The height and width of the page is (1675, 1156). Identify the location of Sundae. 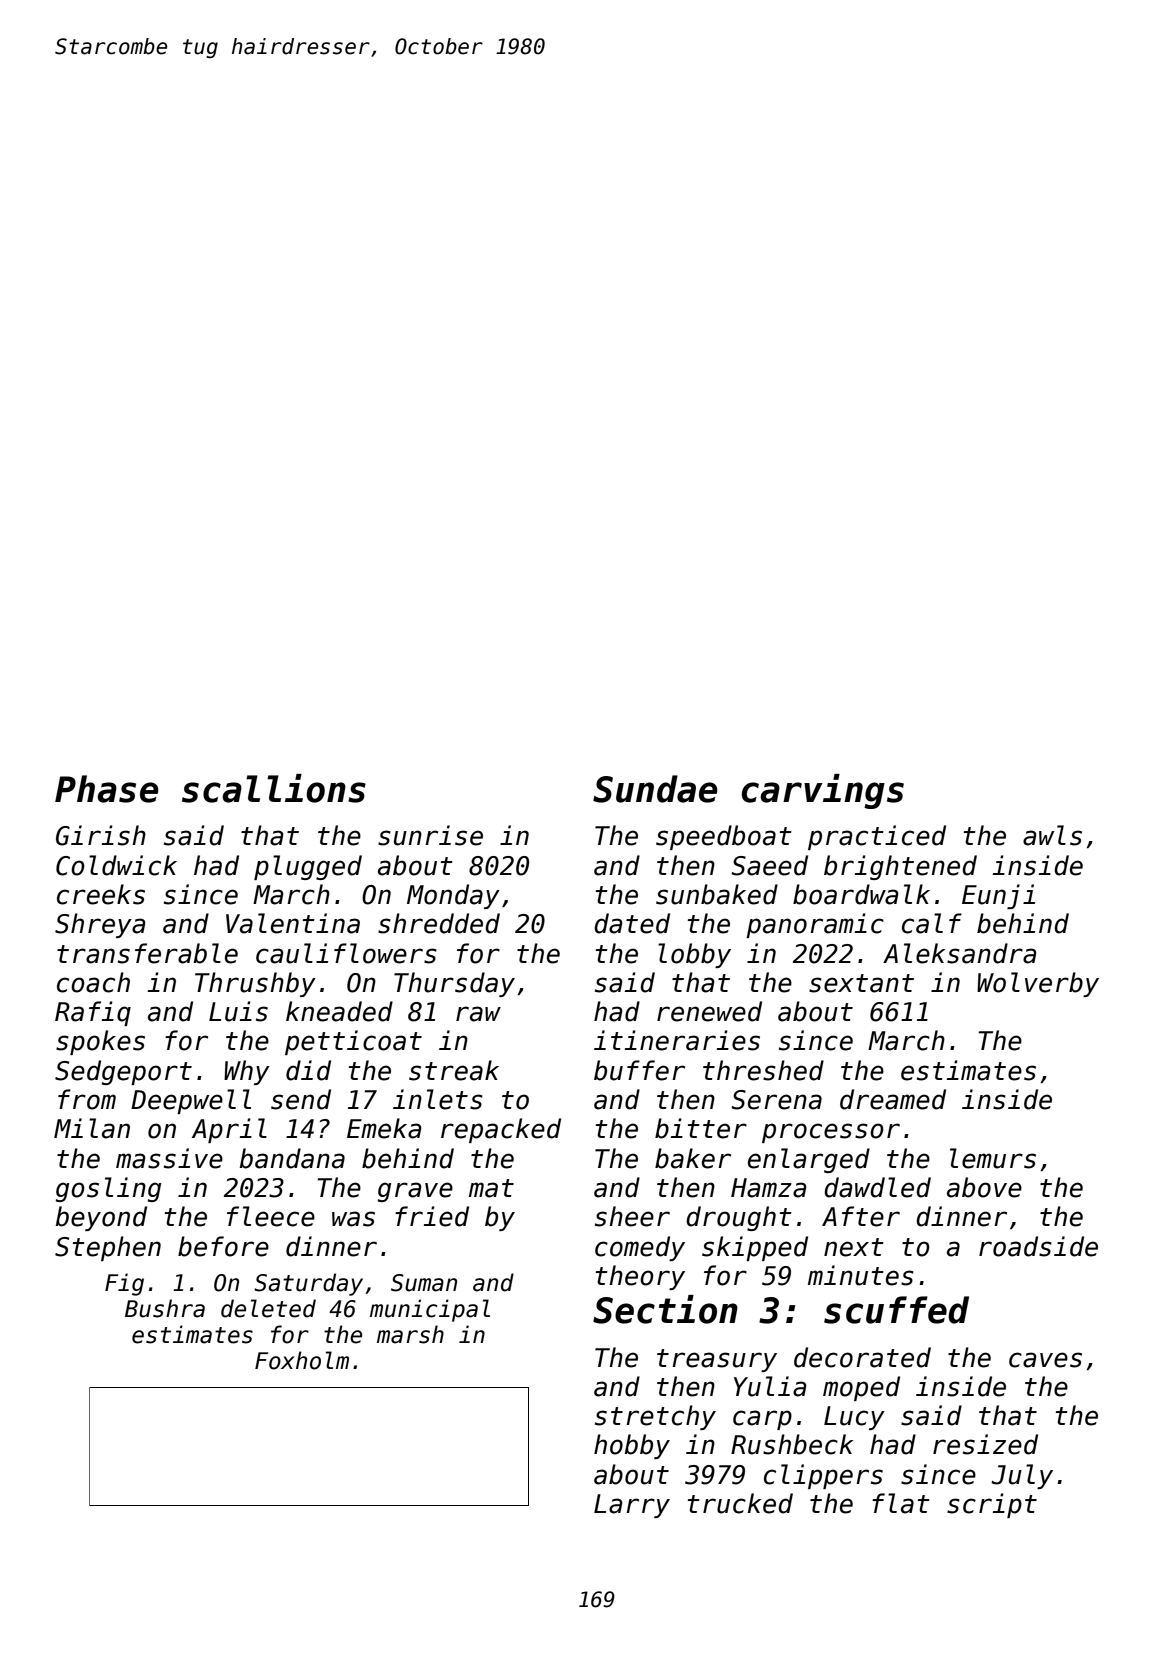
(655, 789).
